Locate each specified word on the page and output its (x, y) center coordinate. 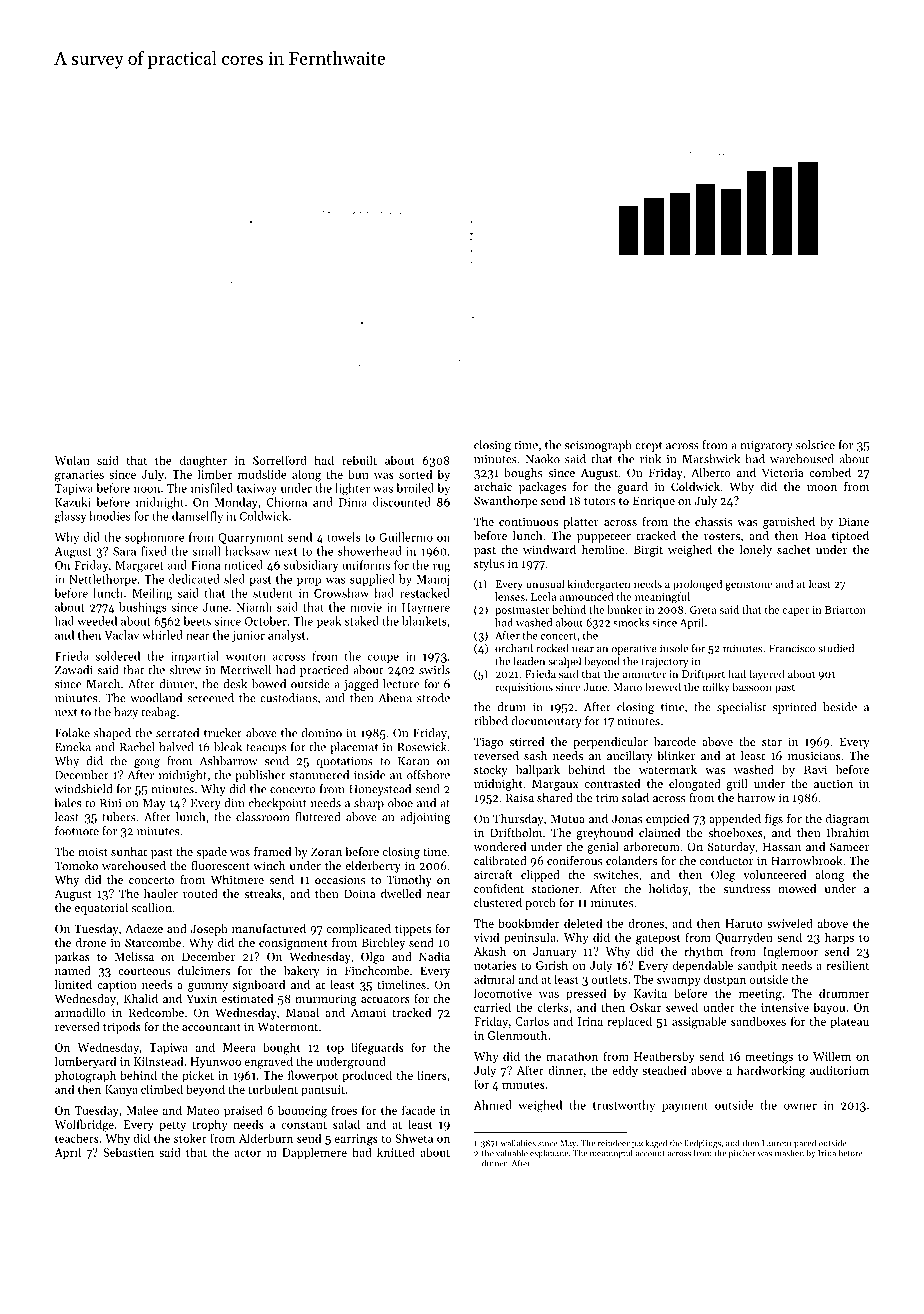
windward (549, 549)
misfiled (212, 488)
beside (840, 707)
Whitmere (237, 879)
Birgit (648, 551)
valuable (512, 1153)
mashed (789, 1153)
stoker (190, 1138)
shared (555, 797)
